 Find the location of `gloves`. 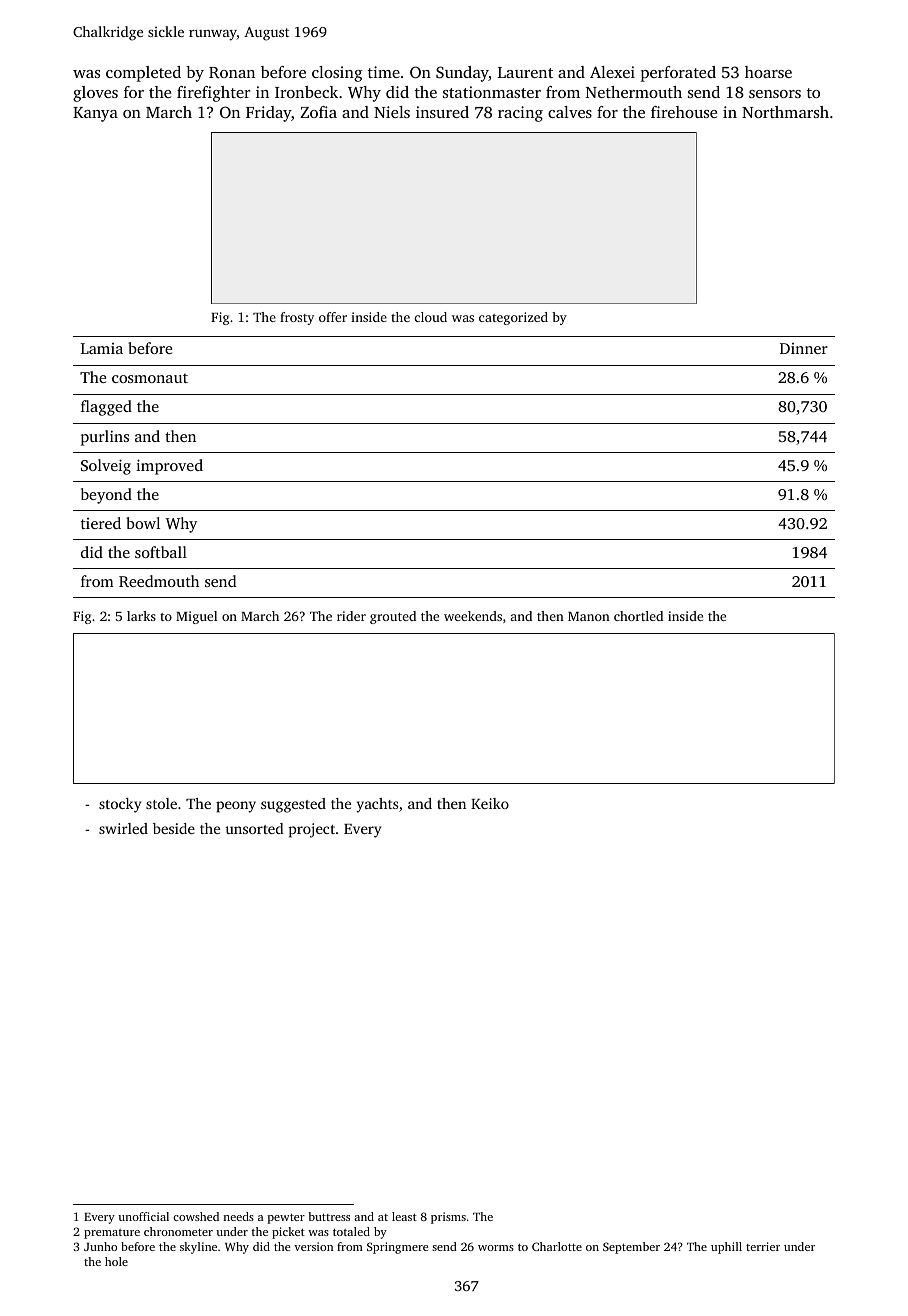

gloves is located at coordinates (95, 94).
